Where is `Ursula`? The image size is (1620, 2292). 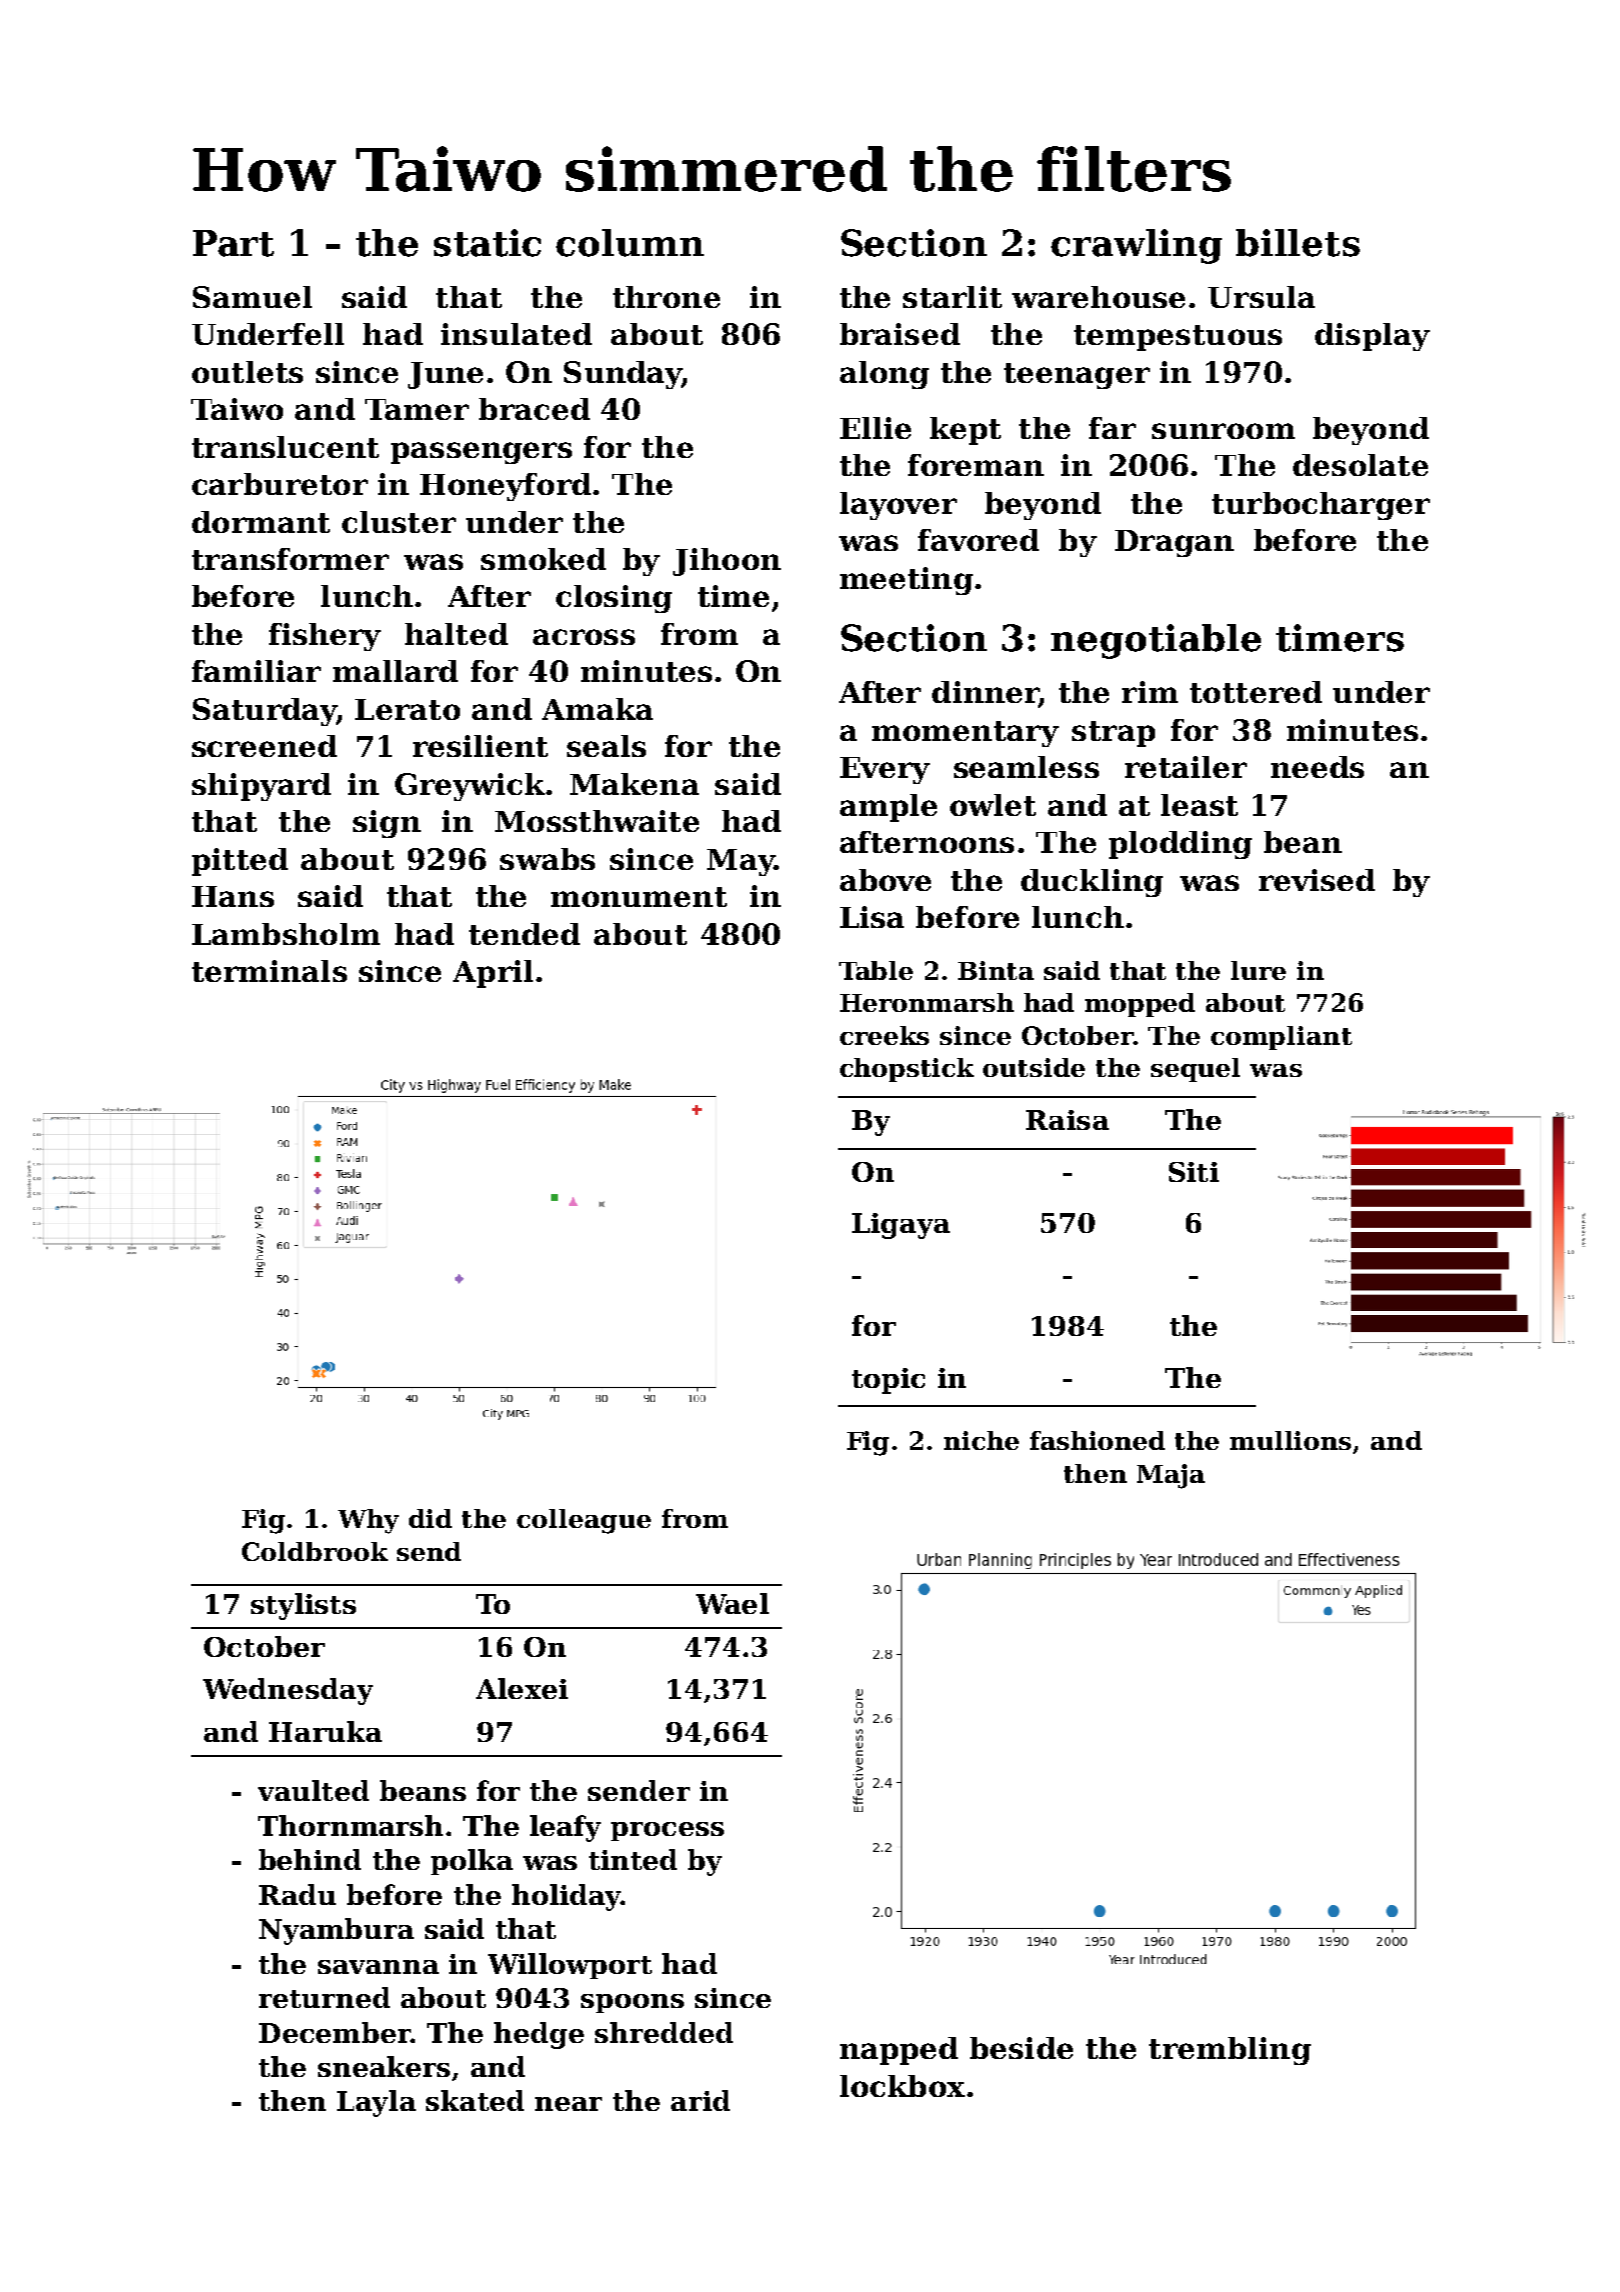 Ursula is located at coordinates (1261, 297).
